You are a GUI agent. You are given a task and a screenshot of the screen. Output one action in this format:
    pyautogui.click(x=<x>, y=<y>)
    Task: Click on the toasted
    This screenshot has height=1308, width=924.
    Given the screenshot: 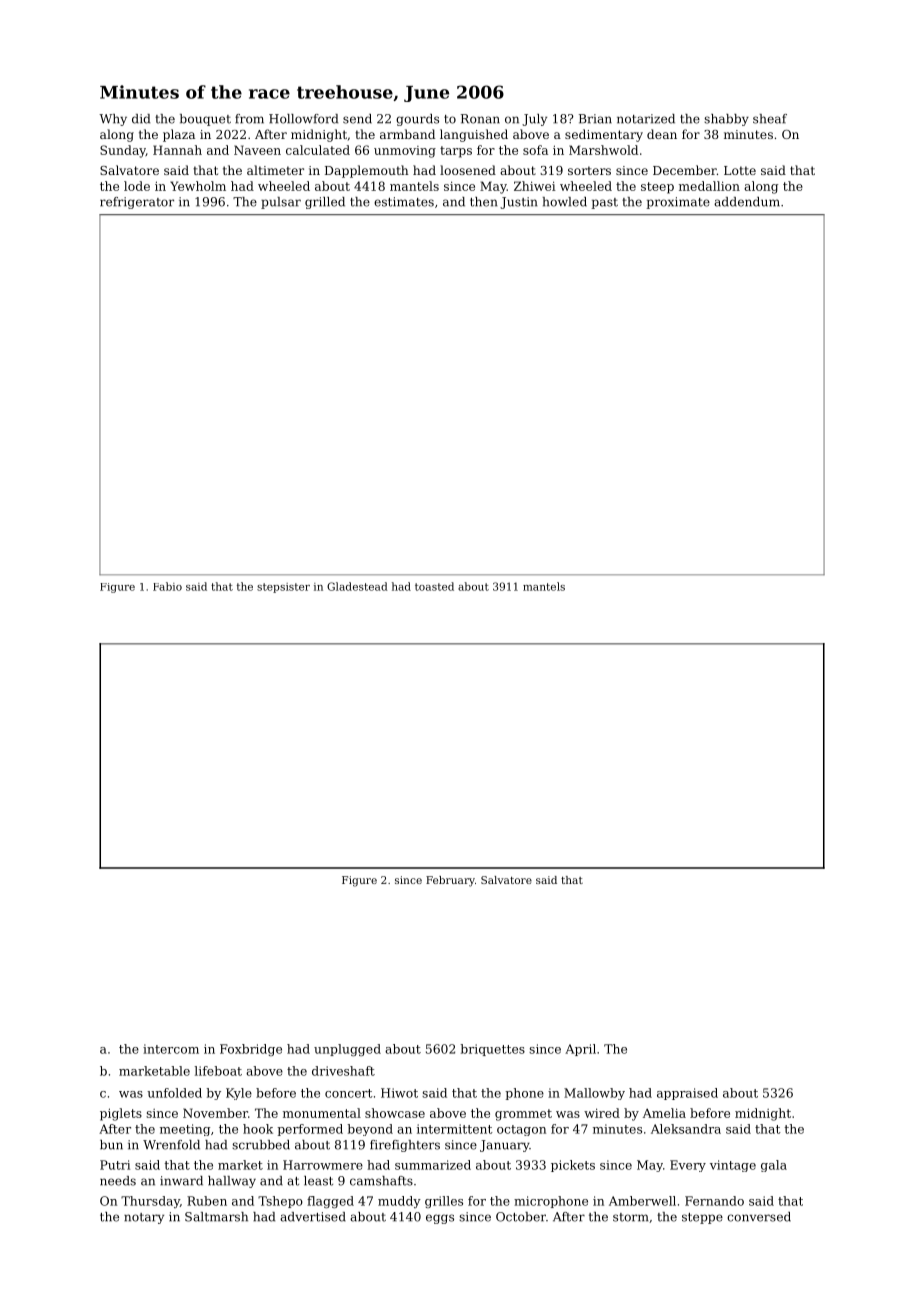 What is the action you would take?
    pyautogui.click(x=434, y=586)
